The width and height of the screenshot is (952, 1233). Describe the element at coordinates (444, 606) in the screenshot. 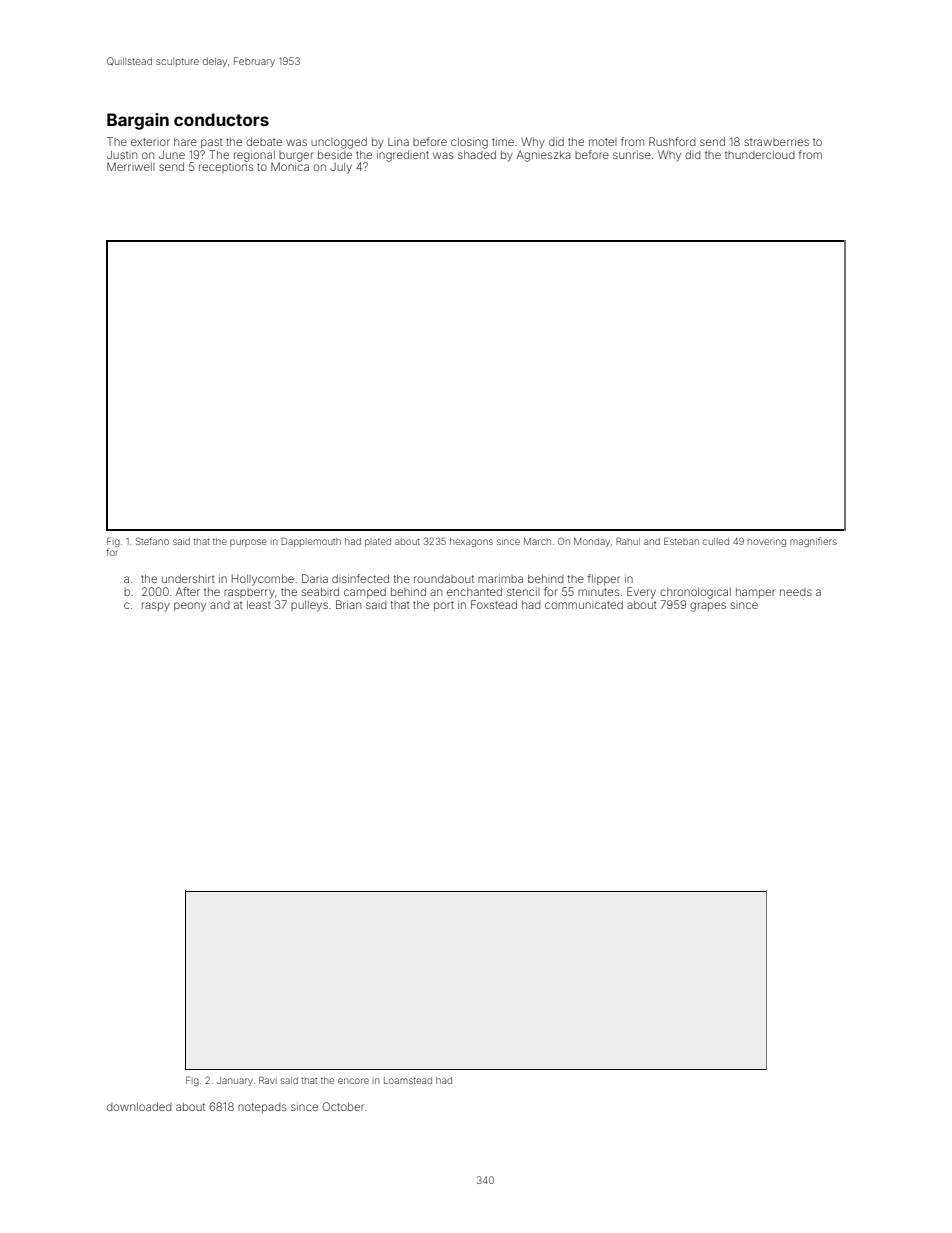

I see `port` at that location.
